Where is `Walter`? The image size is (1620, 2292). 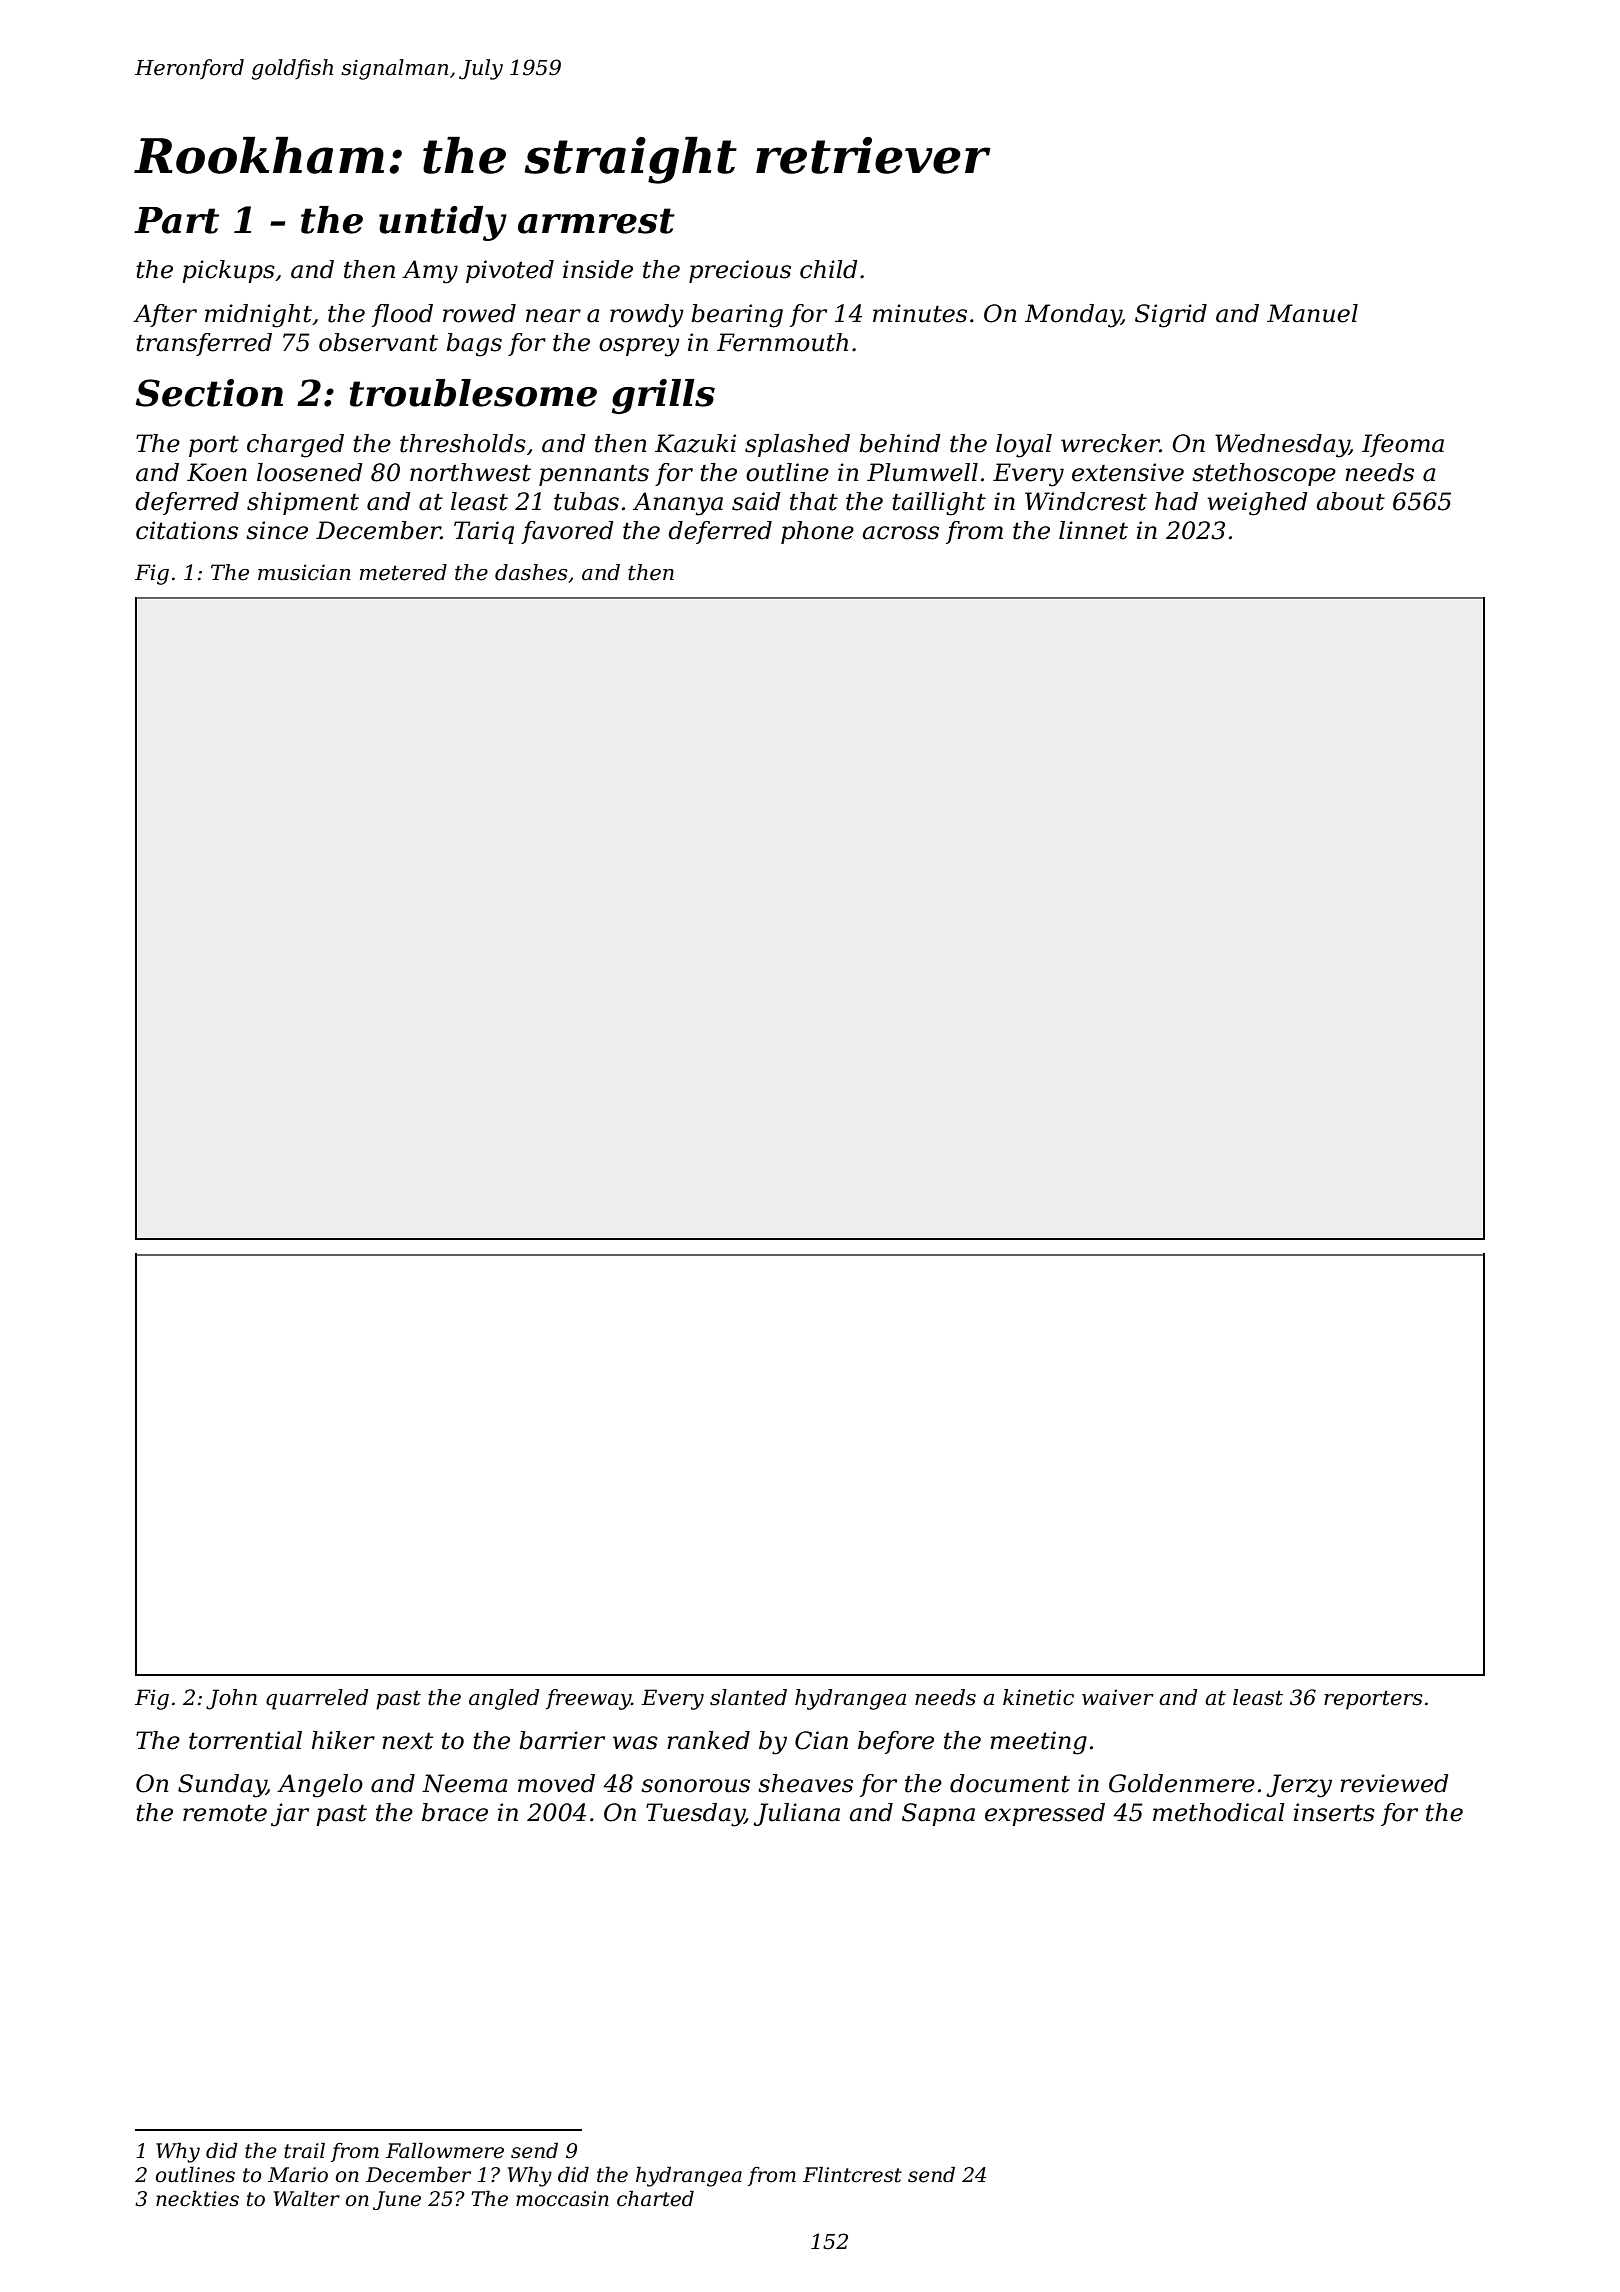 Walter is located at coordinates (307, 2199).
